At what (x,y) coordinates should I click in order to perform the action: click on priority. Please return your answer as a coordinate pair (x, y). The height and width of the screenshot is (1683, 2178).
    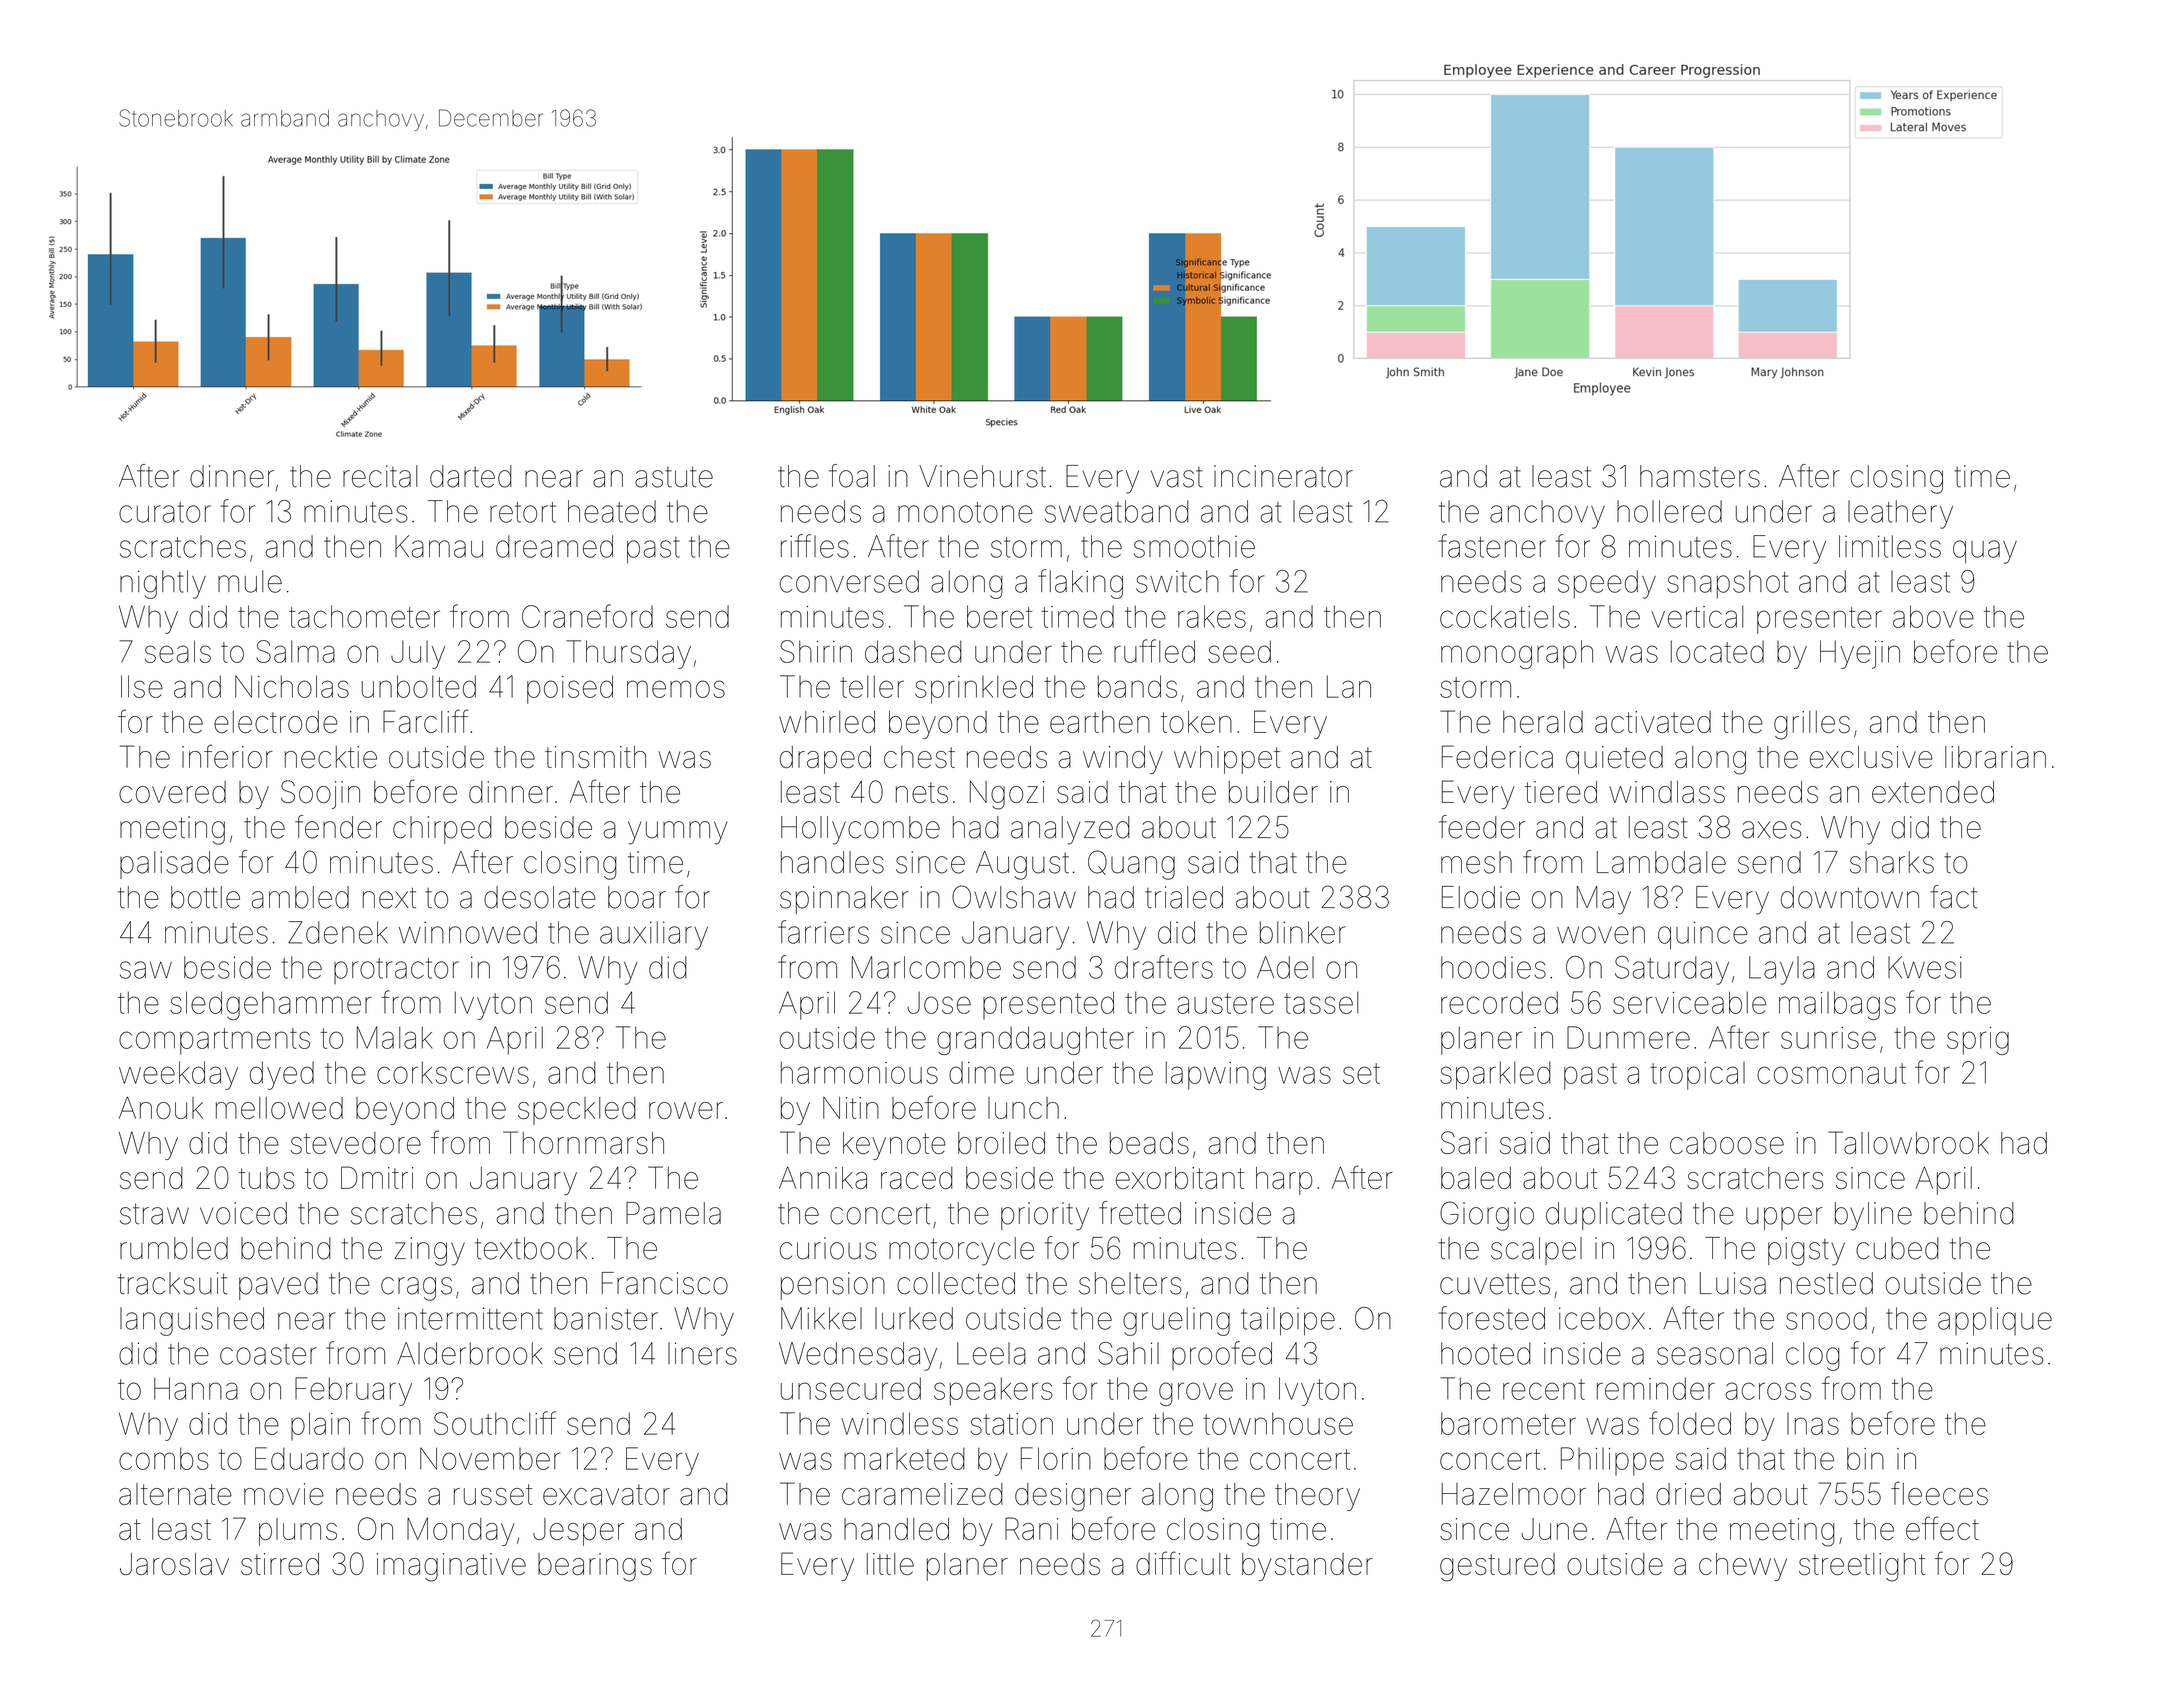
    Looking at the image, I should click on (1045, 1216).
